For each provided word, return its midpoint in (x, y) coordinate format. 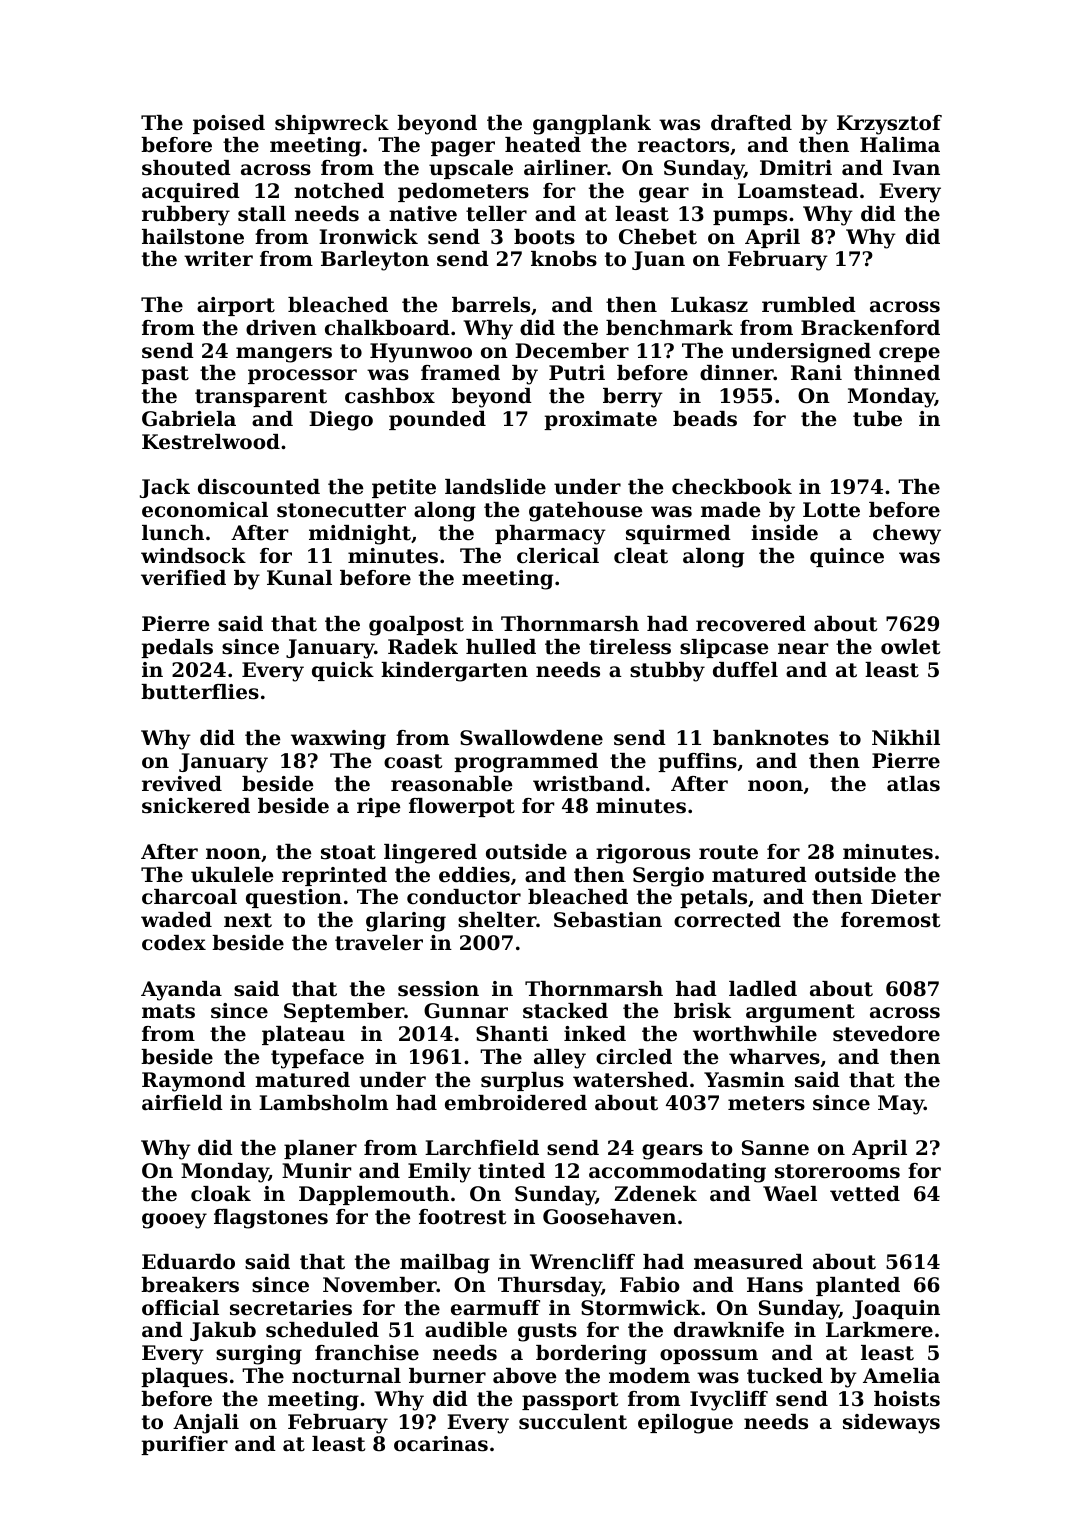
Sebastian (608, 920)
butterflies (200, 692)
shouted (186, 168)
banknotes (771, 738)
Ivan (916, 167)
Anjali (206, 1424)
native (423, 214)
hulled (501, 647)
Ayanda (181, 991)
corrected (727, 920)
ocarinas (441, 1444)
